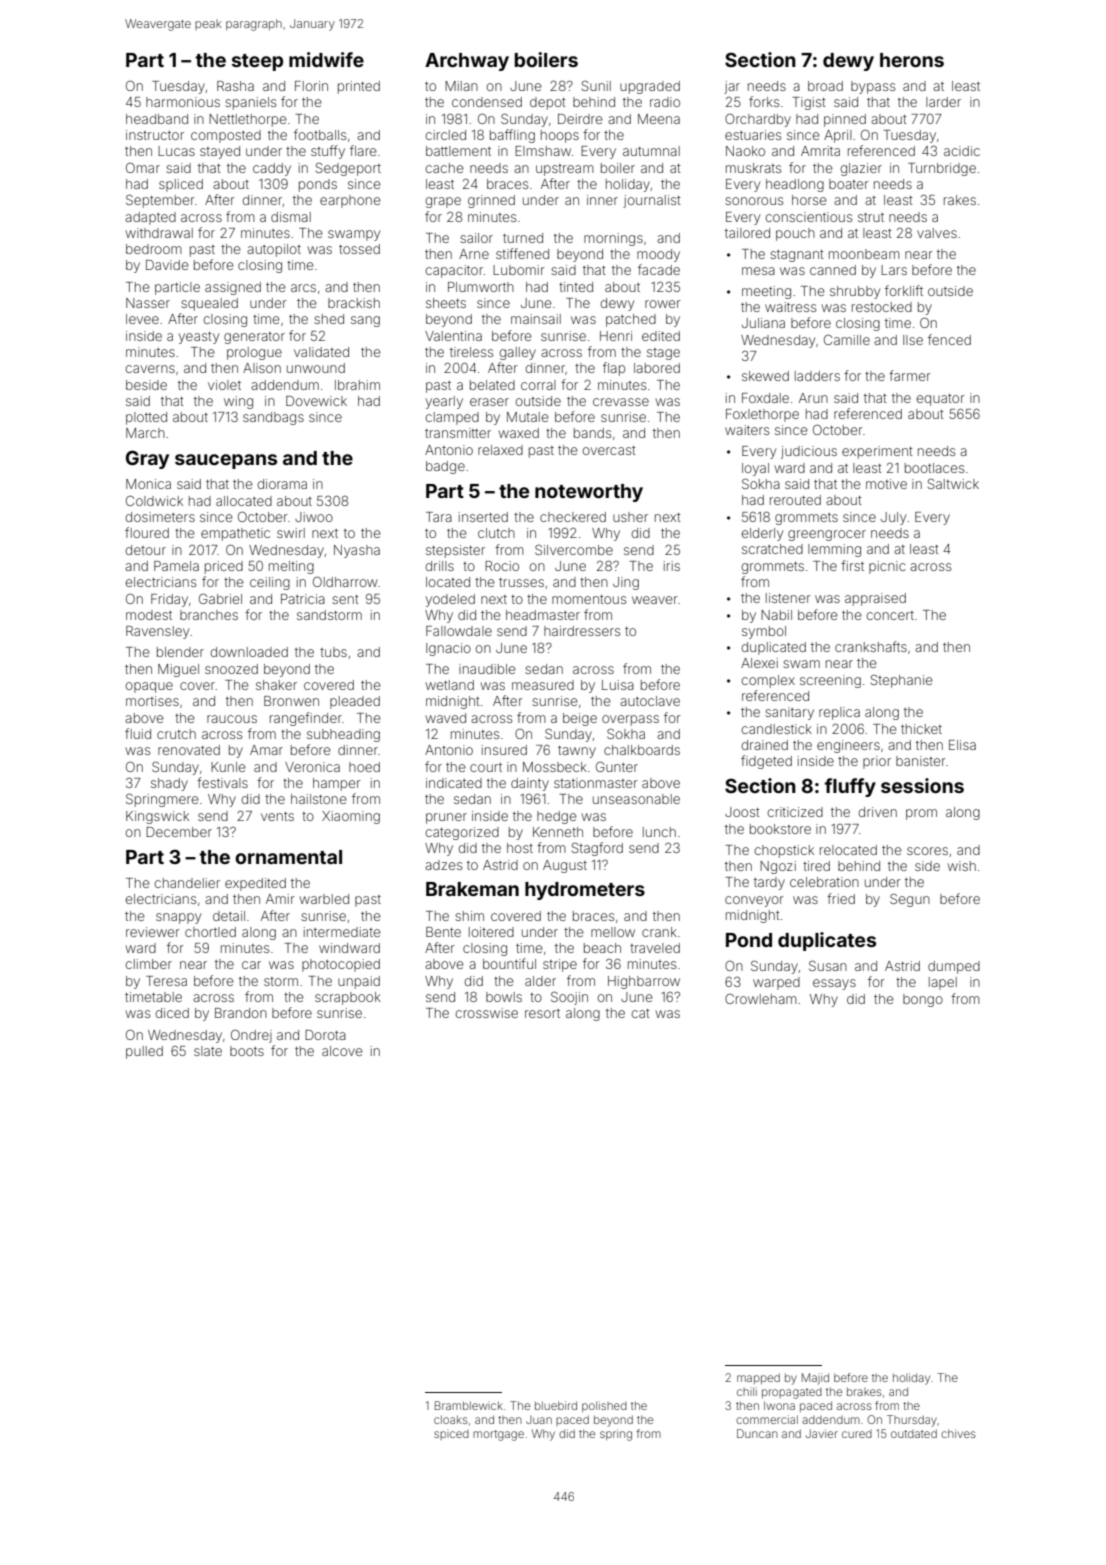 The width and height of the page is (1106, 1565). Describe the element at coordinates (887, 567) in the page. I see `picnic` at that location.
